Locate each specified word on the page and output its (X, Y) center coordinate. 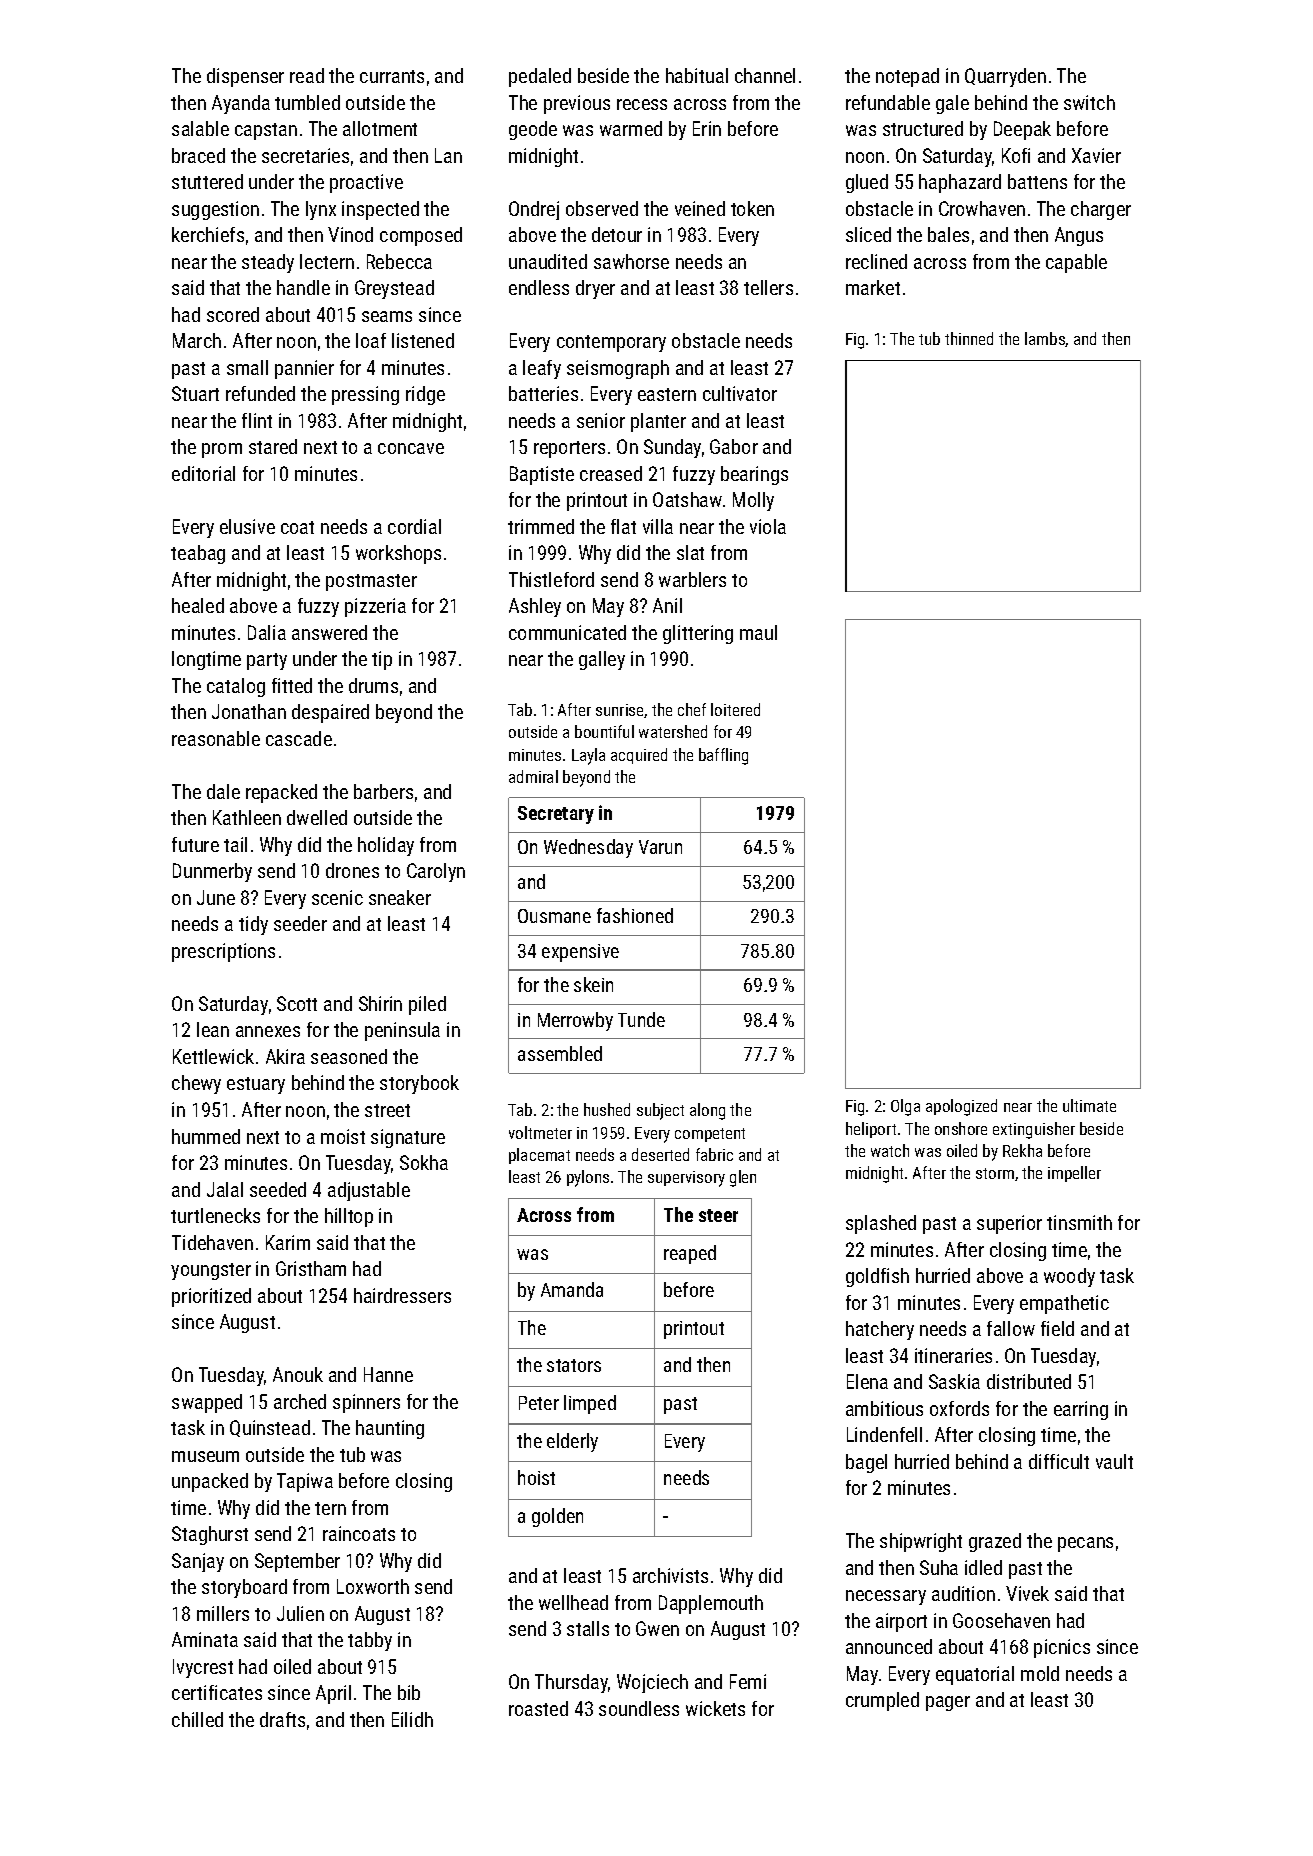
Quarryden (1005, 77)
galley (602, 660)
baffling (723, 756)
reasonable (216, 738)
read (307, 75)
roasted (538, 1708)
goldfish (877, 1277)
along (707, 1111)
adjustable (369, 1191)
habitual (697, 75)
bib (409, 1692)
